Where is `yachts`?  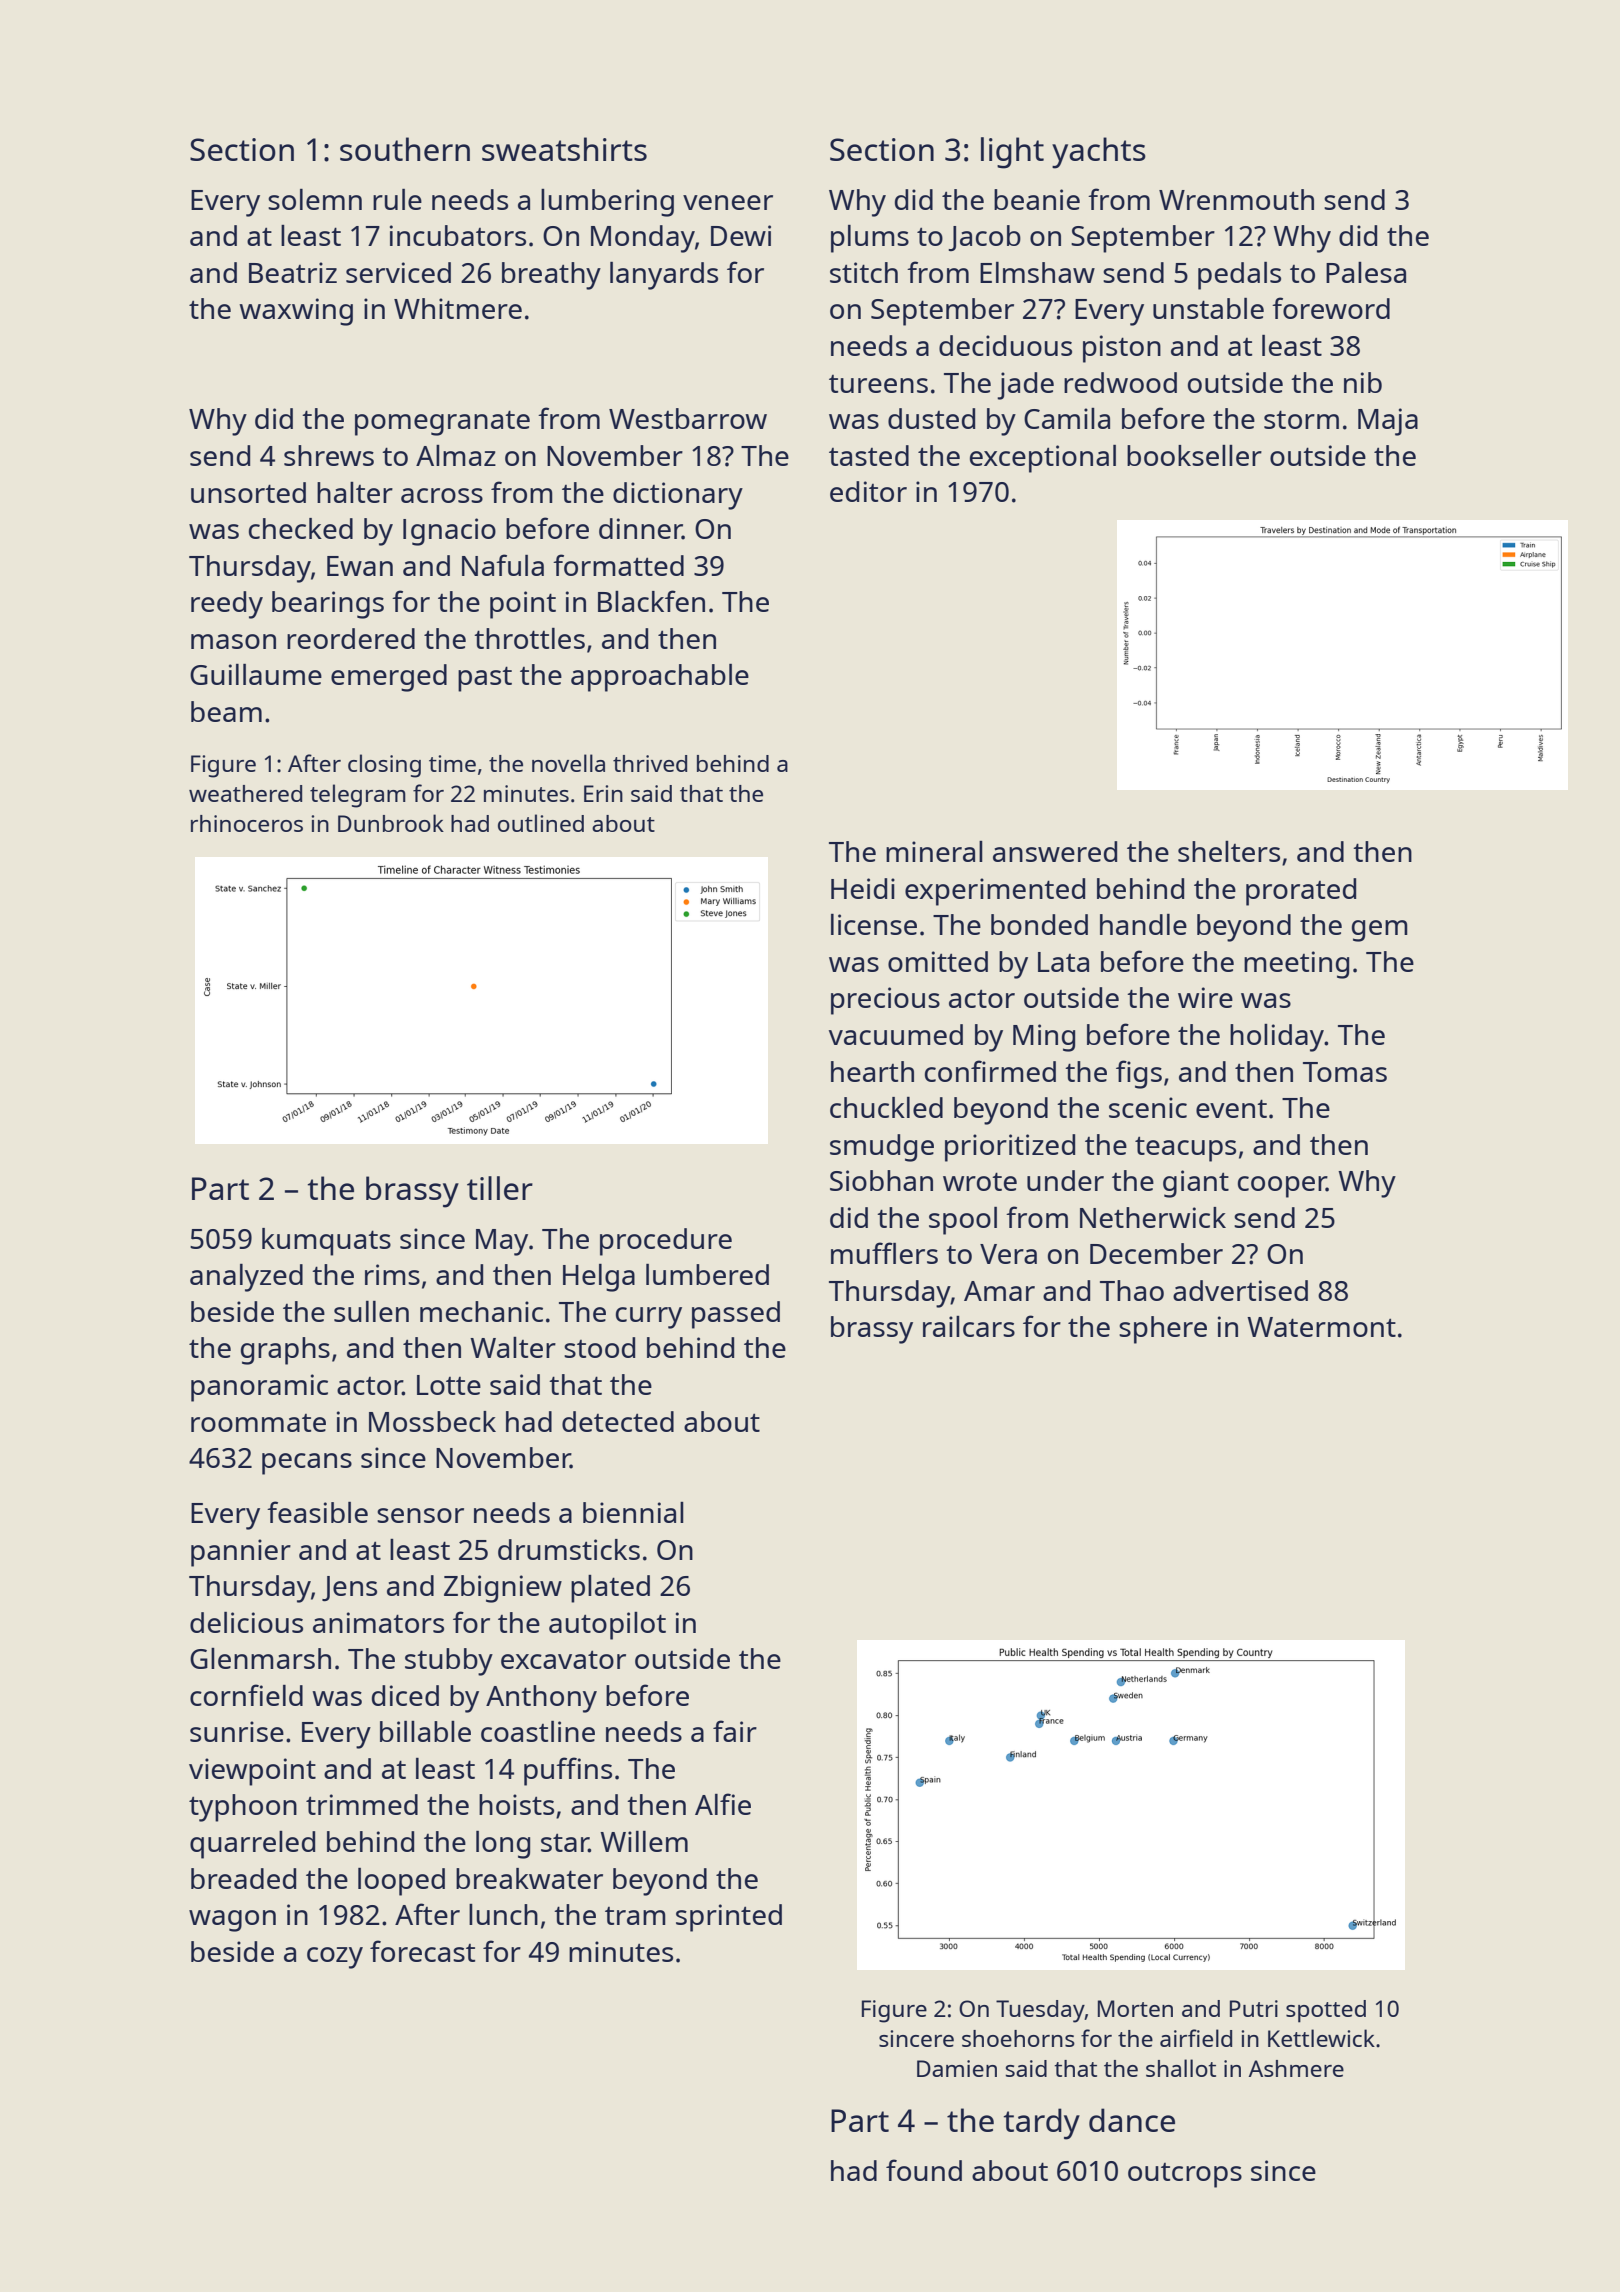 yachts is located at coordinates (1099, 153).
